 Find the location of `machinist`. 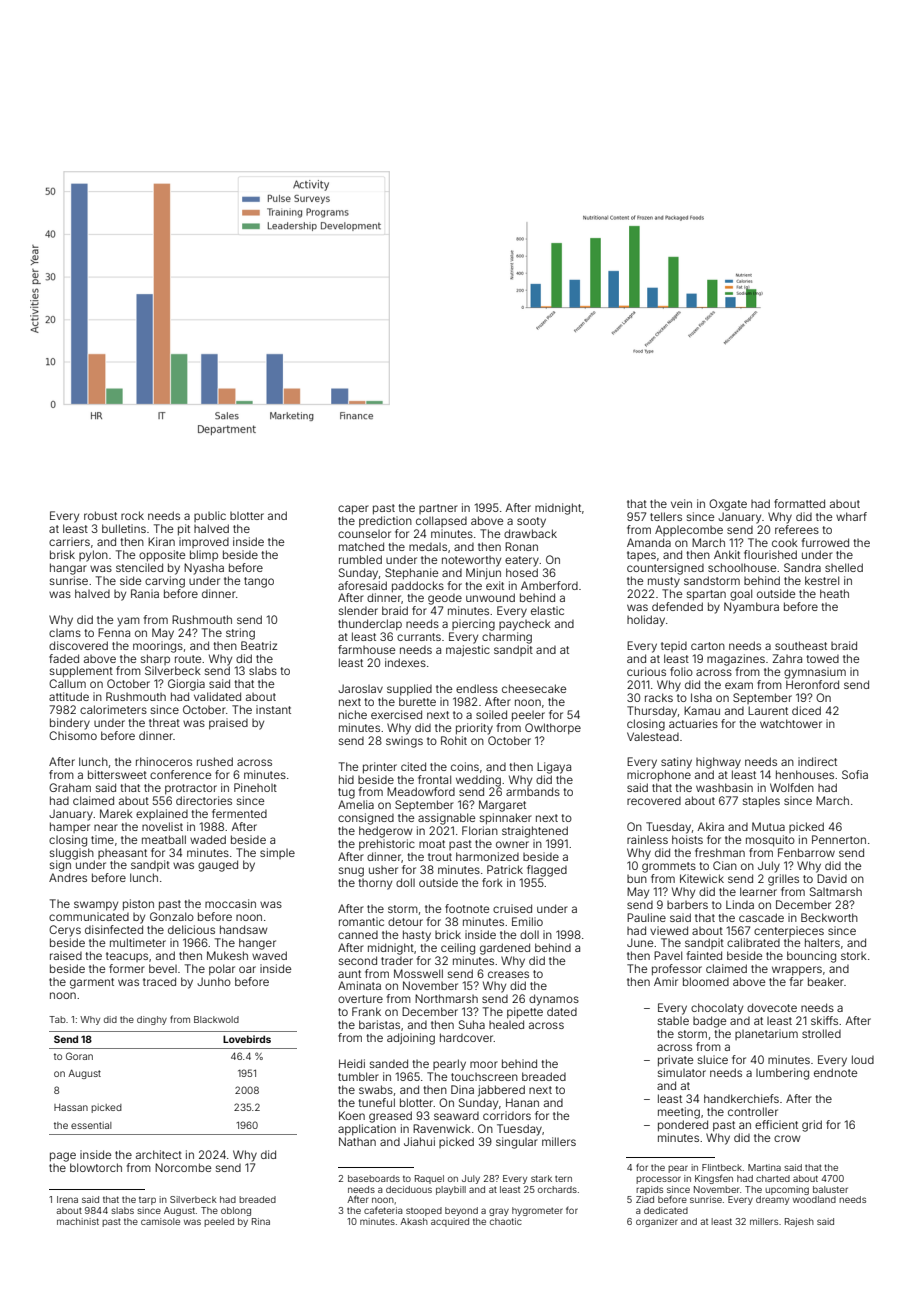

machinist is located at coordinates (78, 1221).
